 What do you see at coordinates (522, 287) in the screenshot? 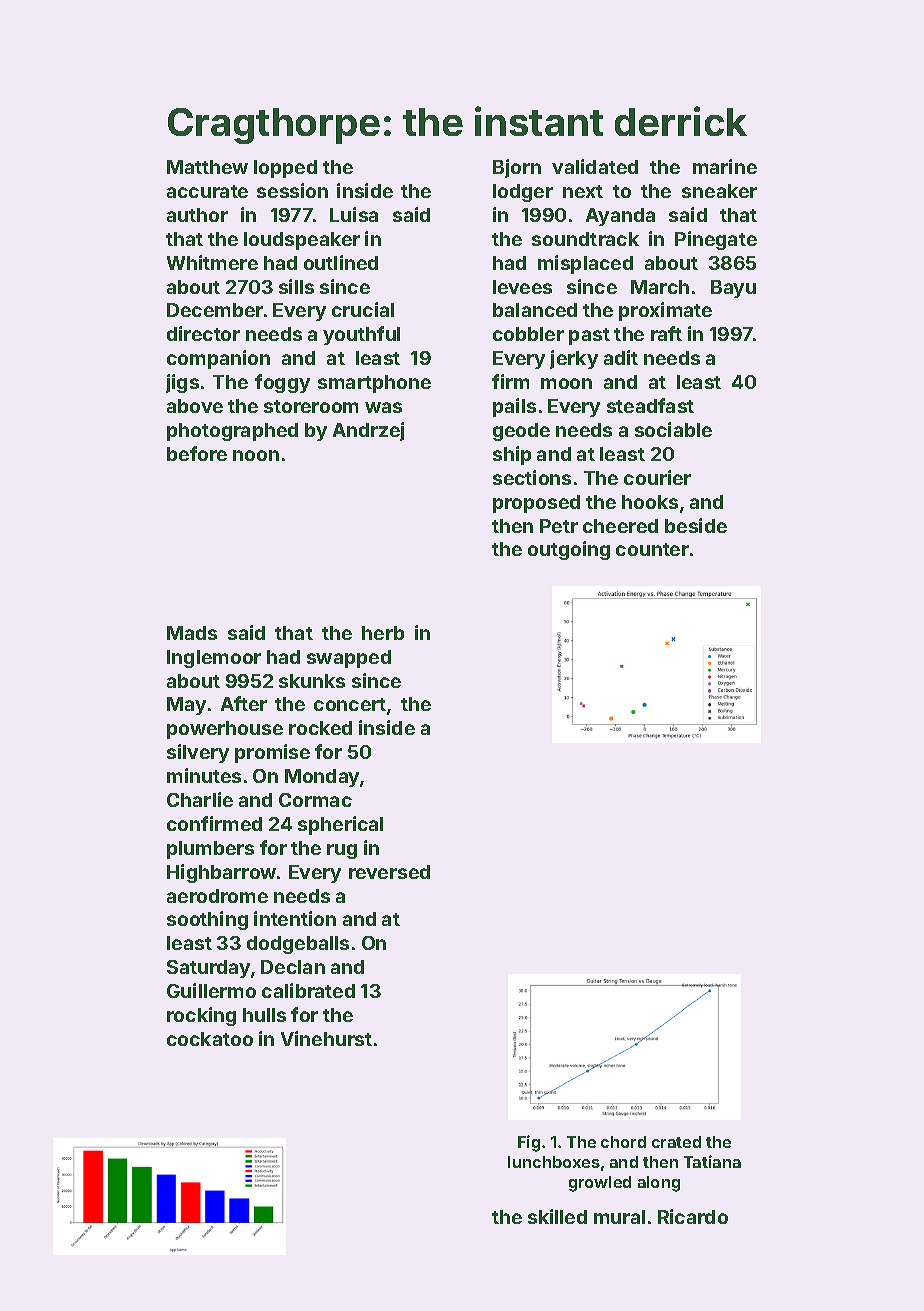
I see `levees` at bounding box center [522, 287].
